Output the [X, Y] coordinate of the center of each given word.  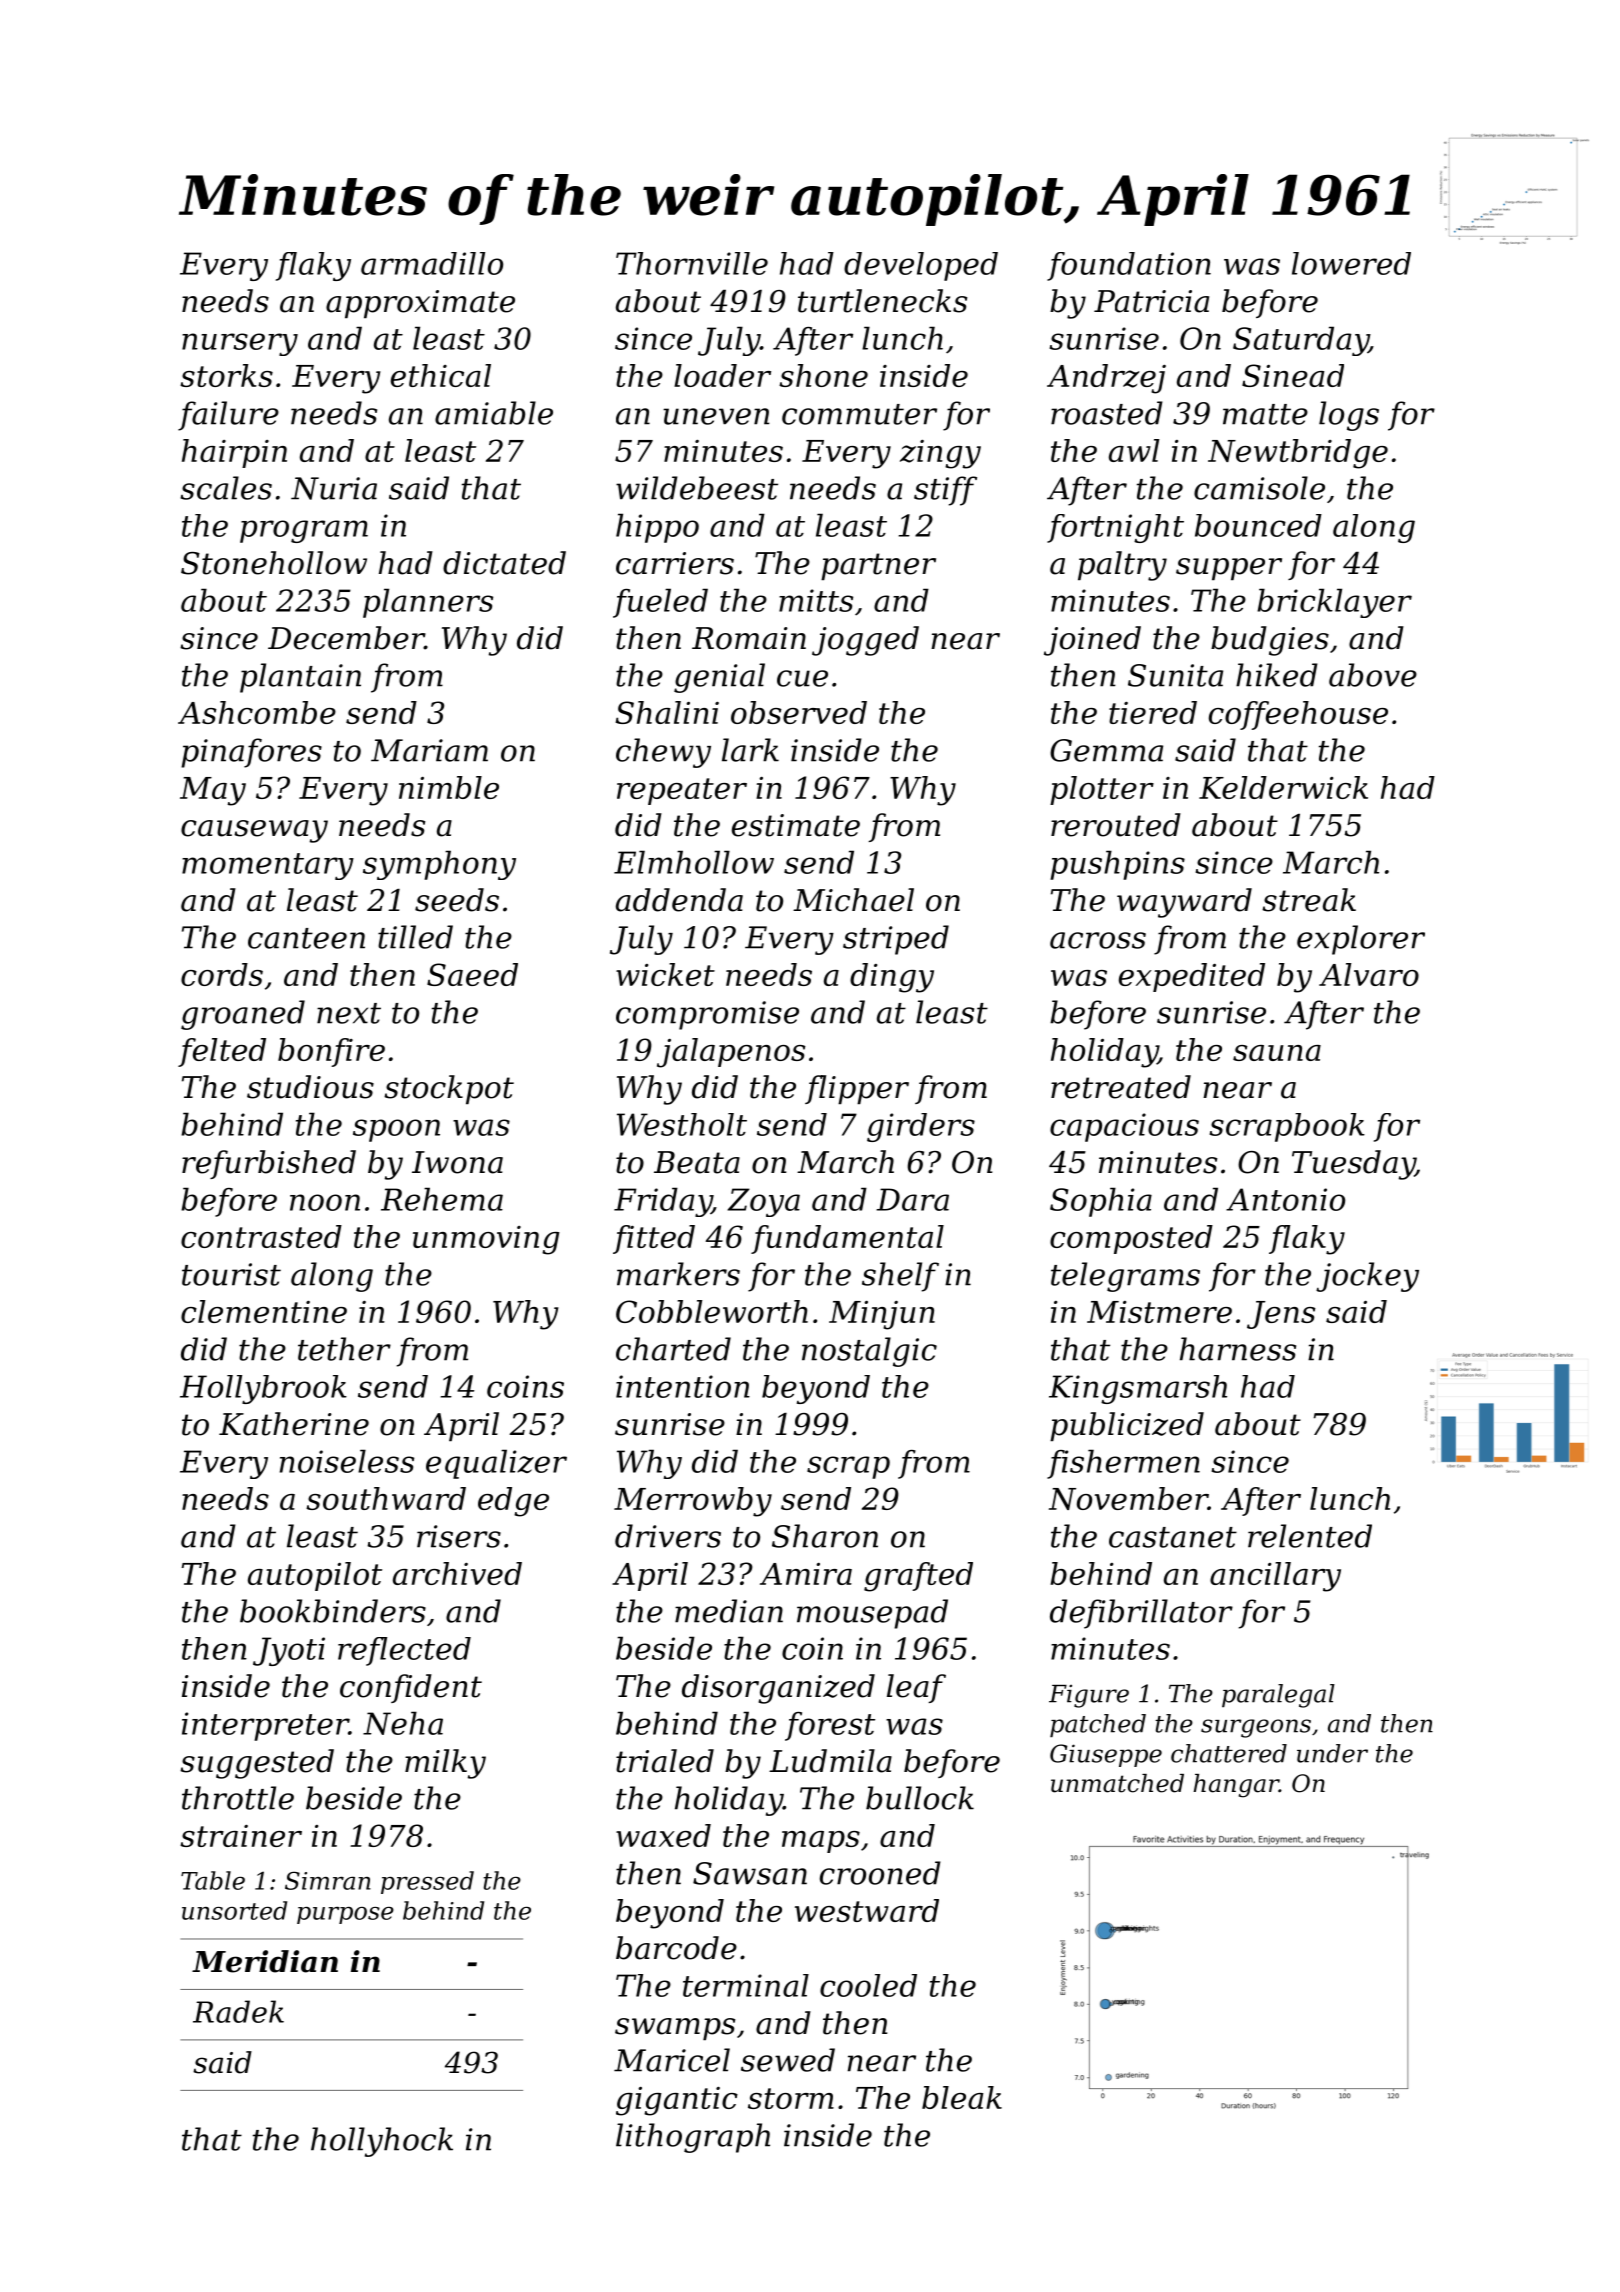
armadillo [432, 263]
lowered [1351, 263]
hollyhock [382, 2142]
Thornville [692, 263]
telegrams [1125, 1277]
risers [459, 1536]
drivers [668, 1536]
